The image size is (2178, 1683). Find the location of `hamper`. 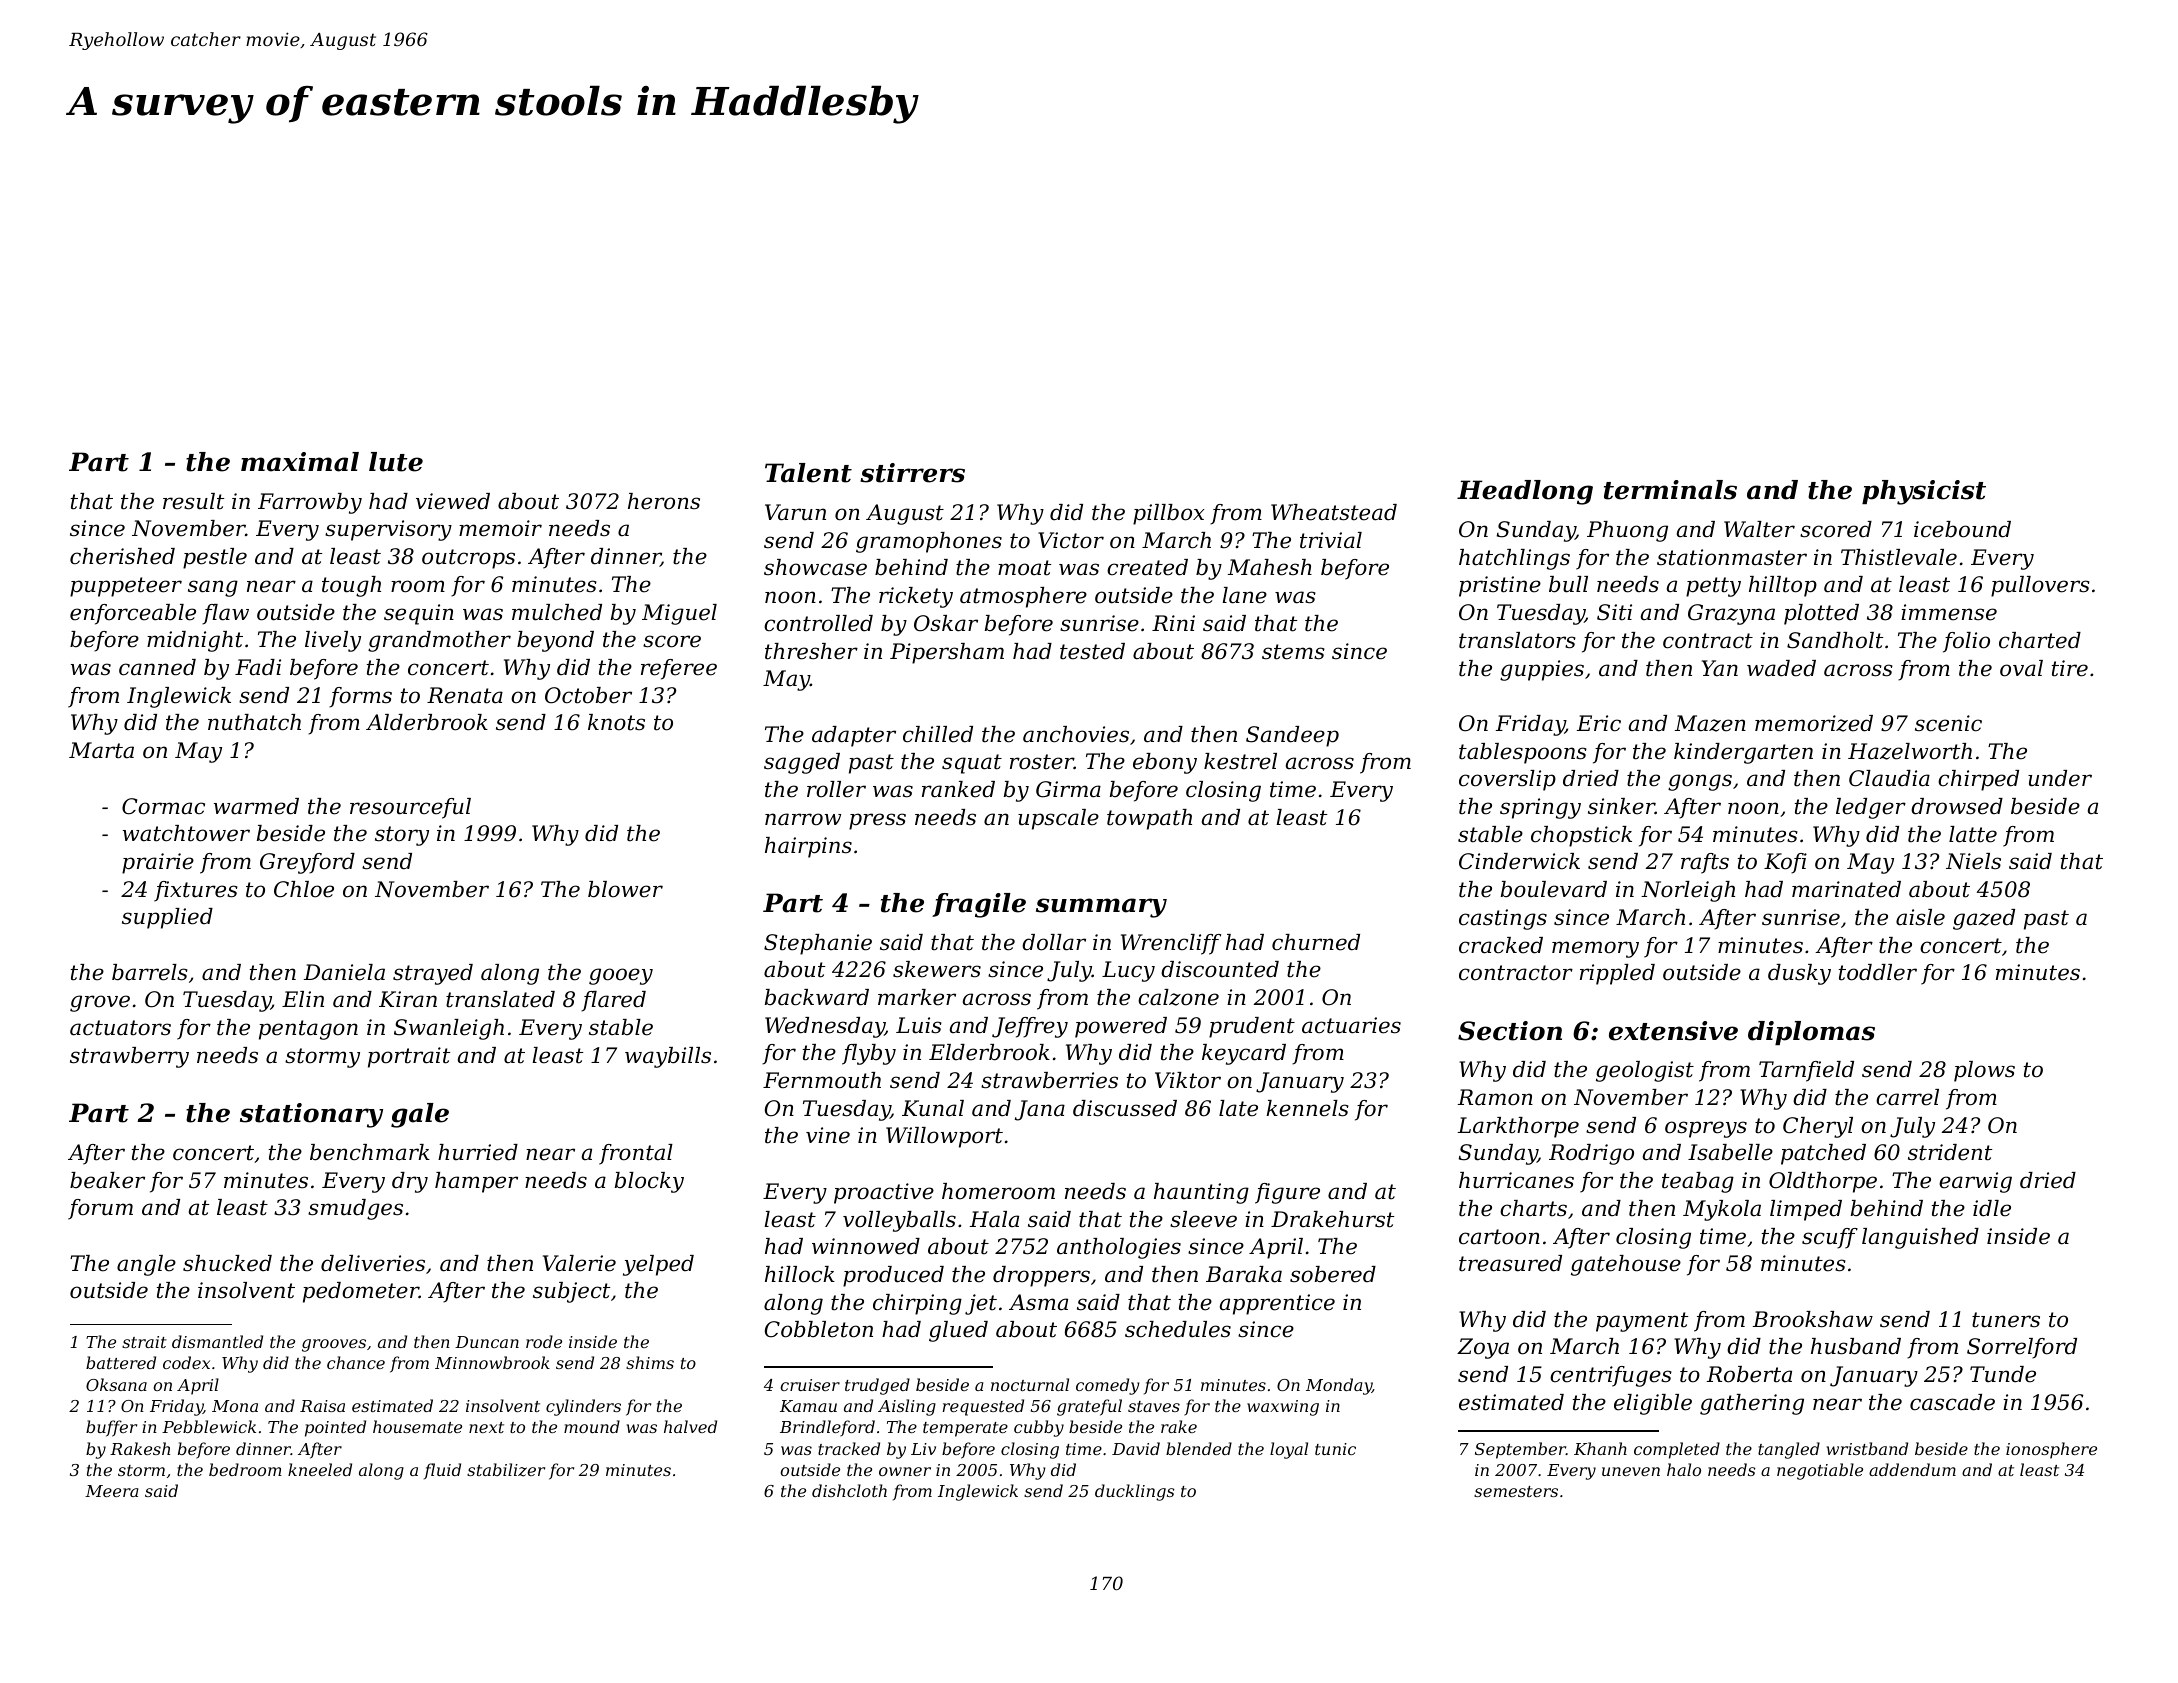

hamper is located at coordinates (476, 1182).
